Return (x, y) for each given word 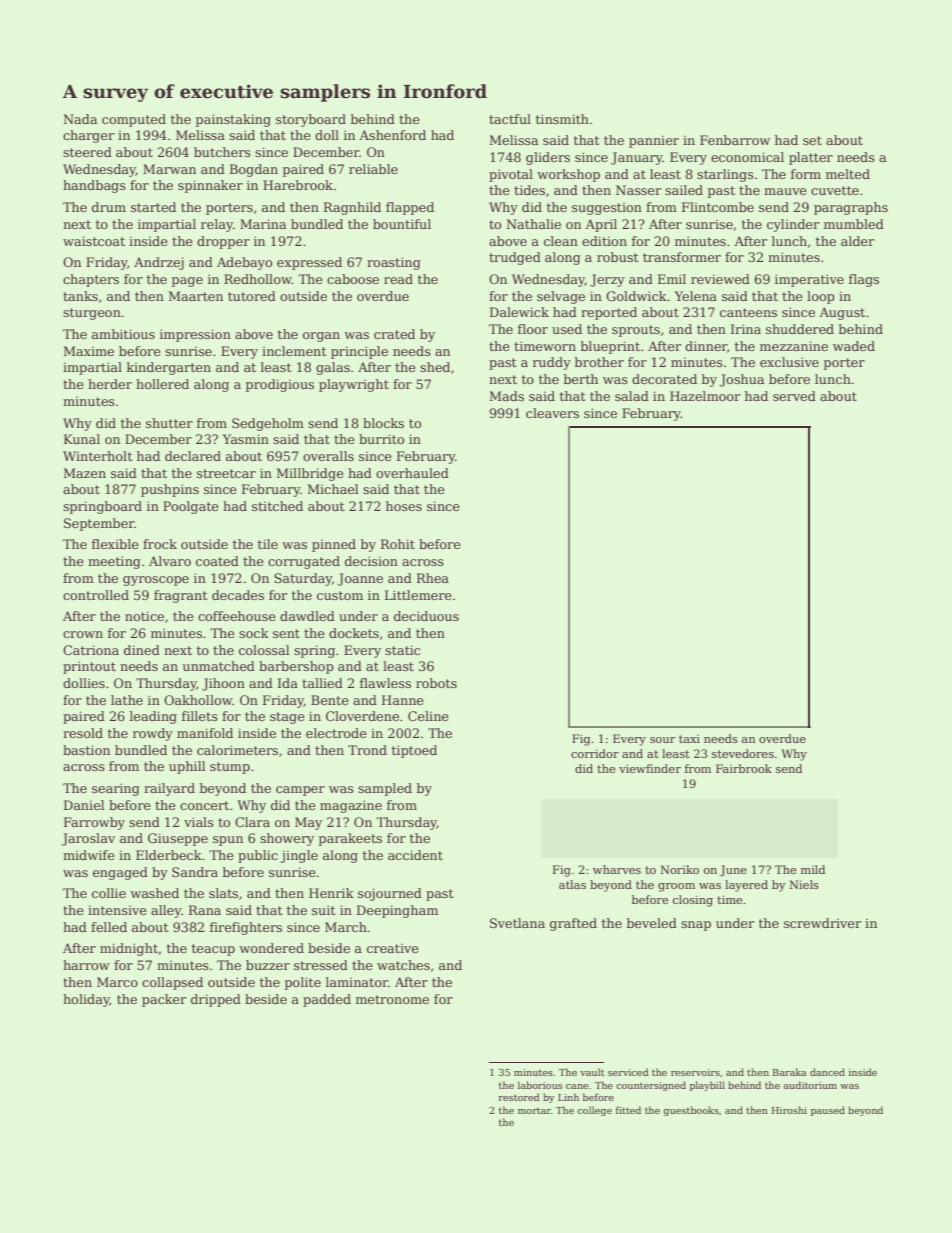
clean (561, 241)
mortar (534, 1110)
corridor (595, 753)
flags (864, 280)
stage (287, 718)
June (733, 871)
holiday (86, 1000)
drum (109, 207)
